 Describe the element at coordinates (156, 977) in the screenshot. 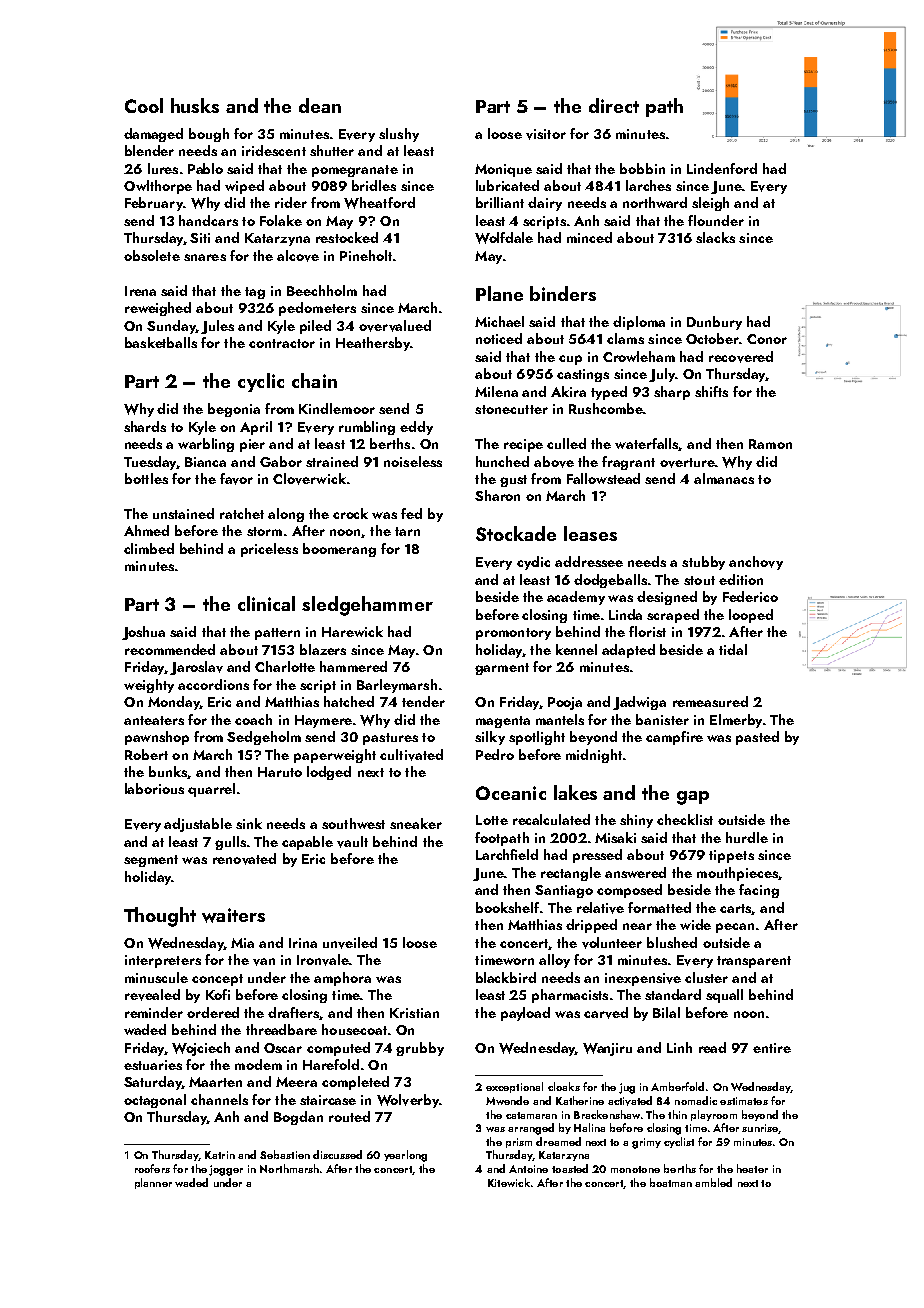

I see `minuscule` at that location.
